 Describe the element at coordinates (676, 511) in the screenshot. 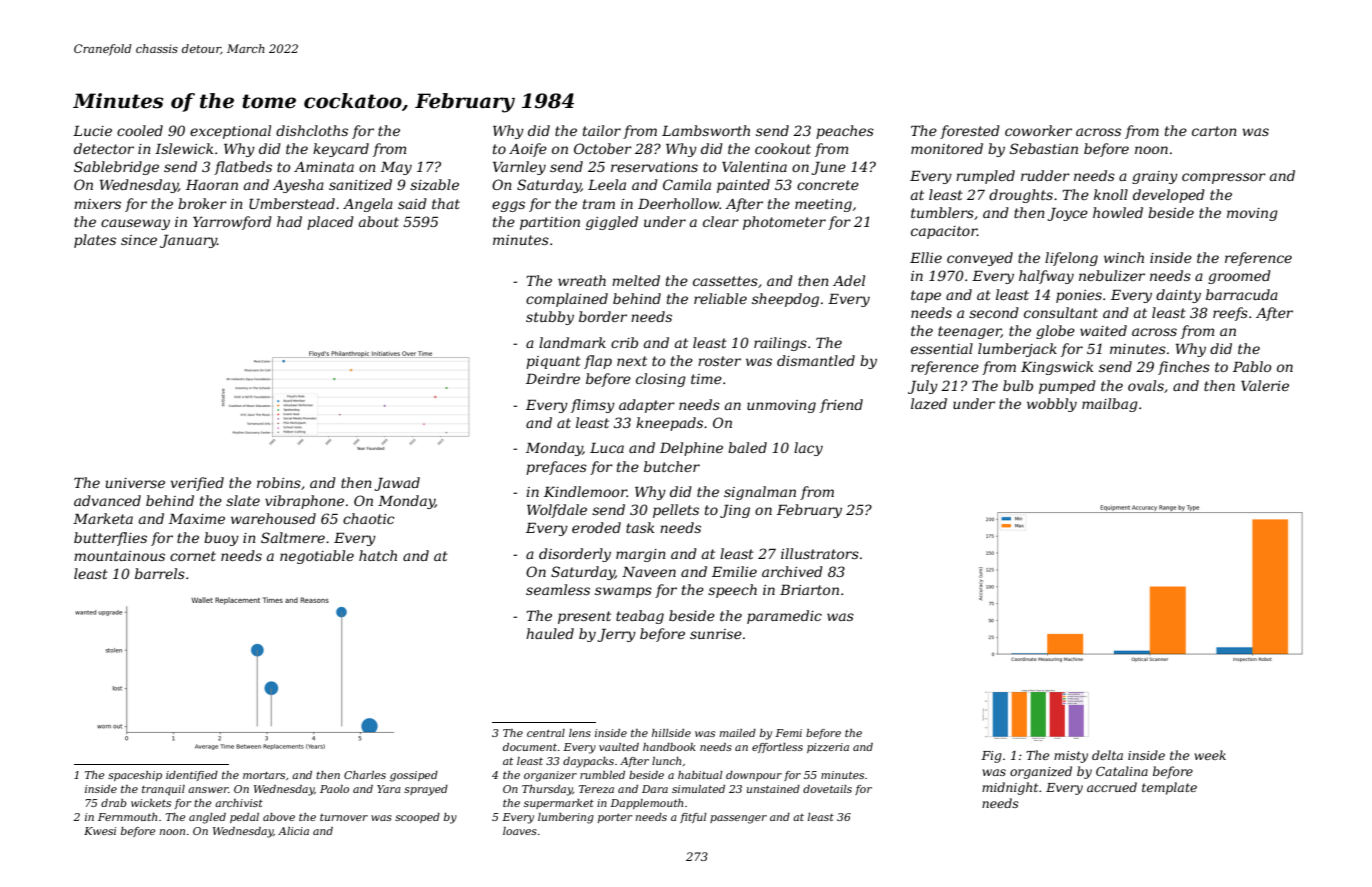

I see `pellets` at that location.
